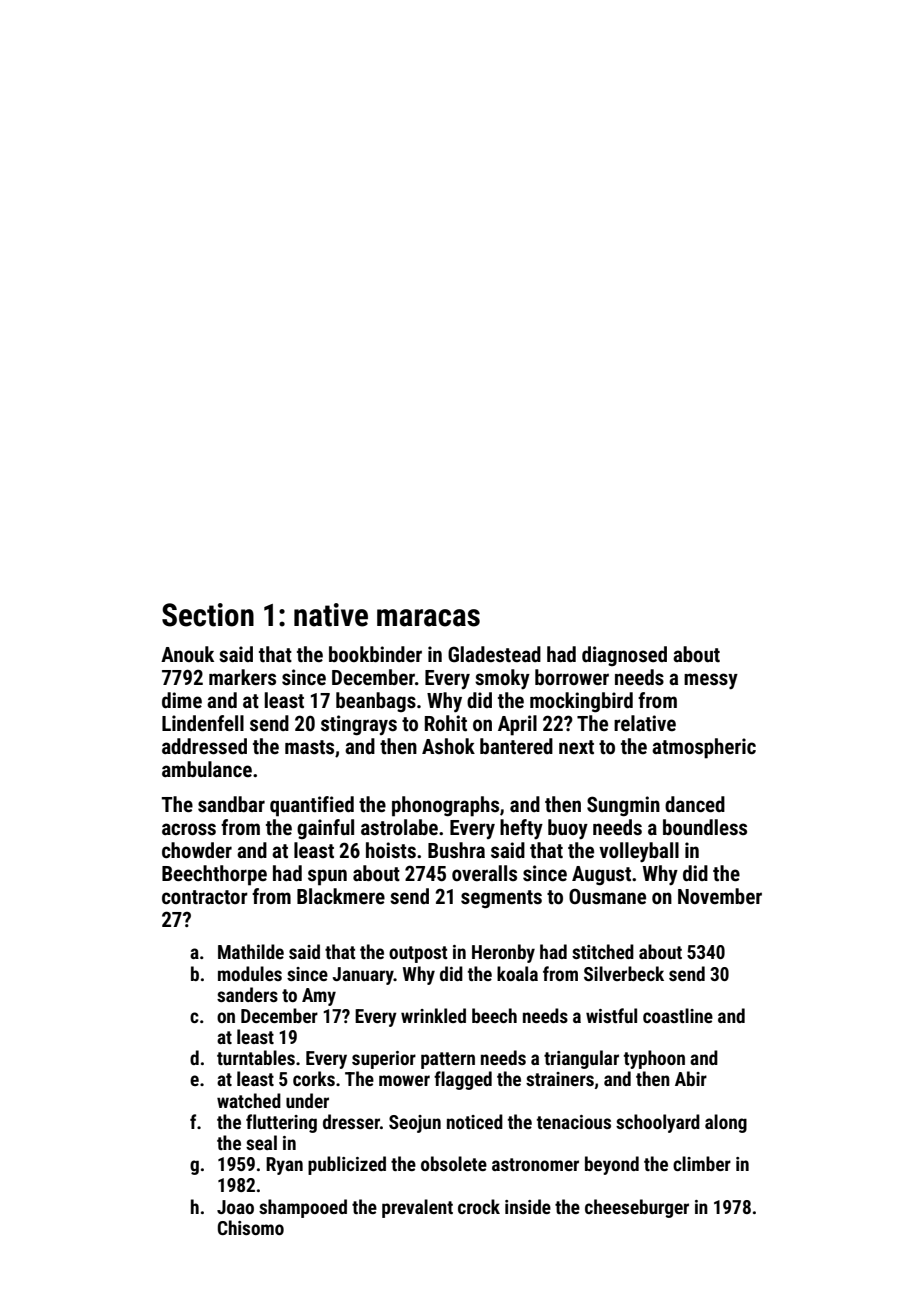 The image size is (924, 1311). Describe the element at coordinates (433, 1015) in the page. I see `wrinkled` at that location.
